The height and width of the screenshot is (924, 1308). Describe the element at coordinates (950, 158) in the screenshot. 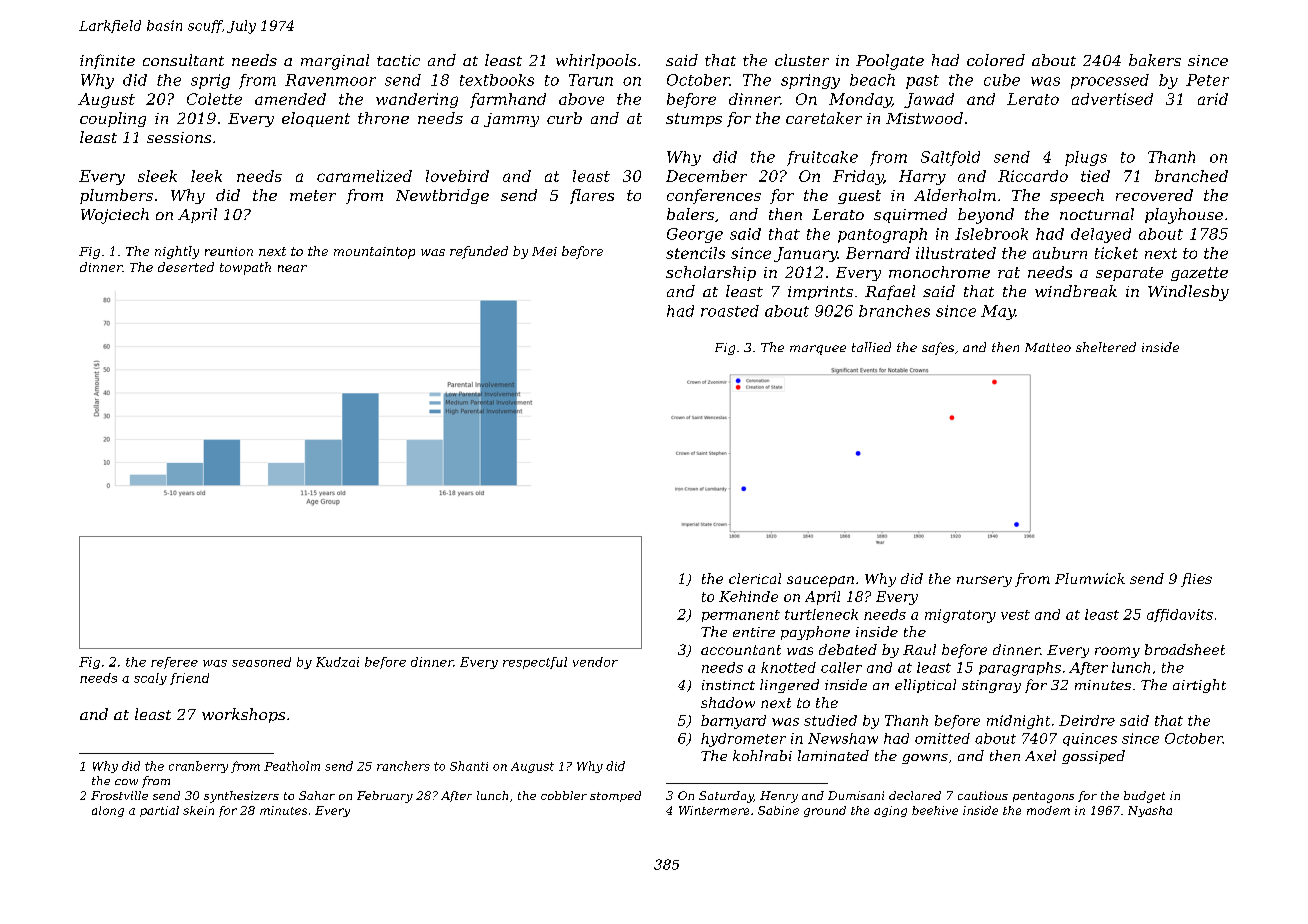

I see `Saltfold` at that location.
